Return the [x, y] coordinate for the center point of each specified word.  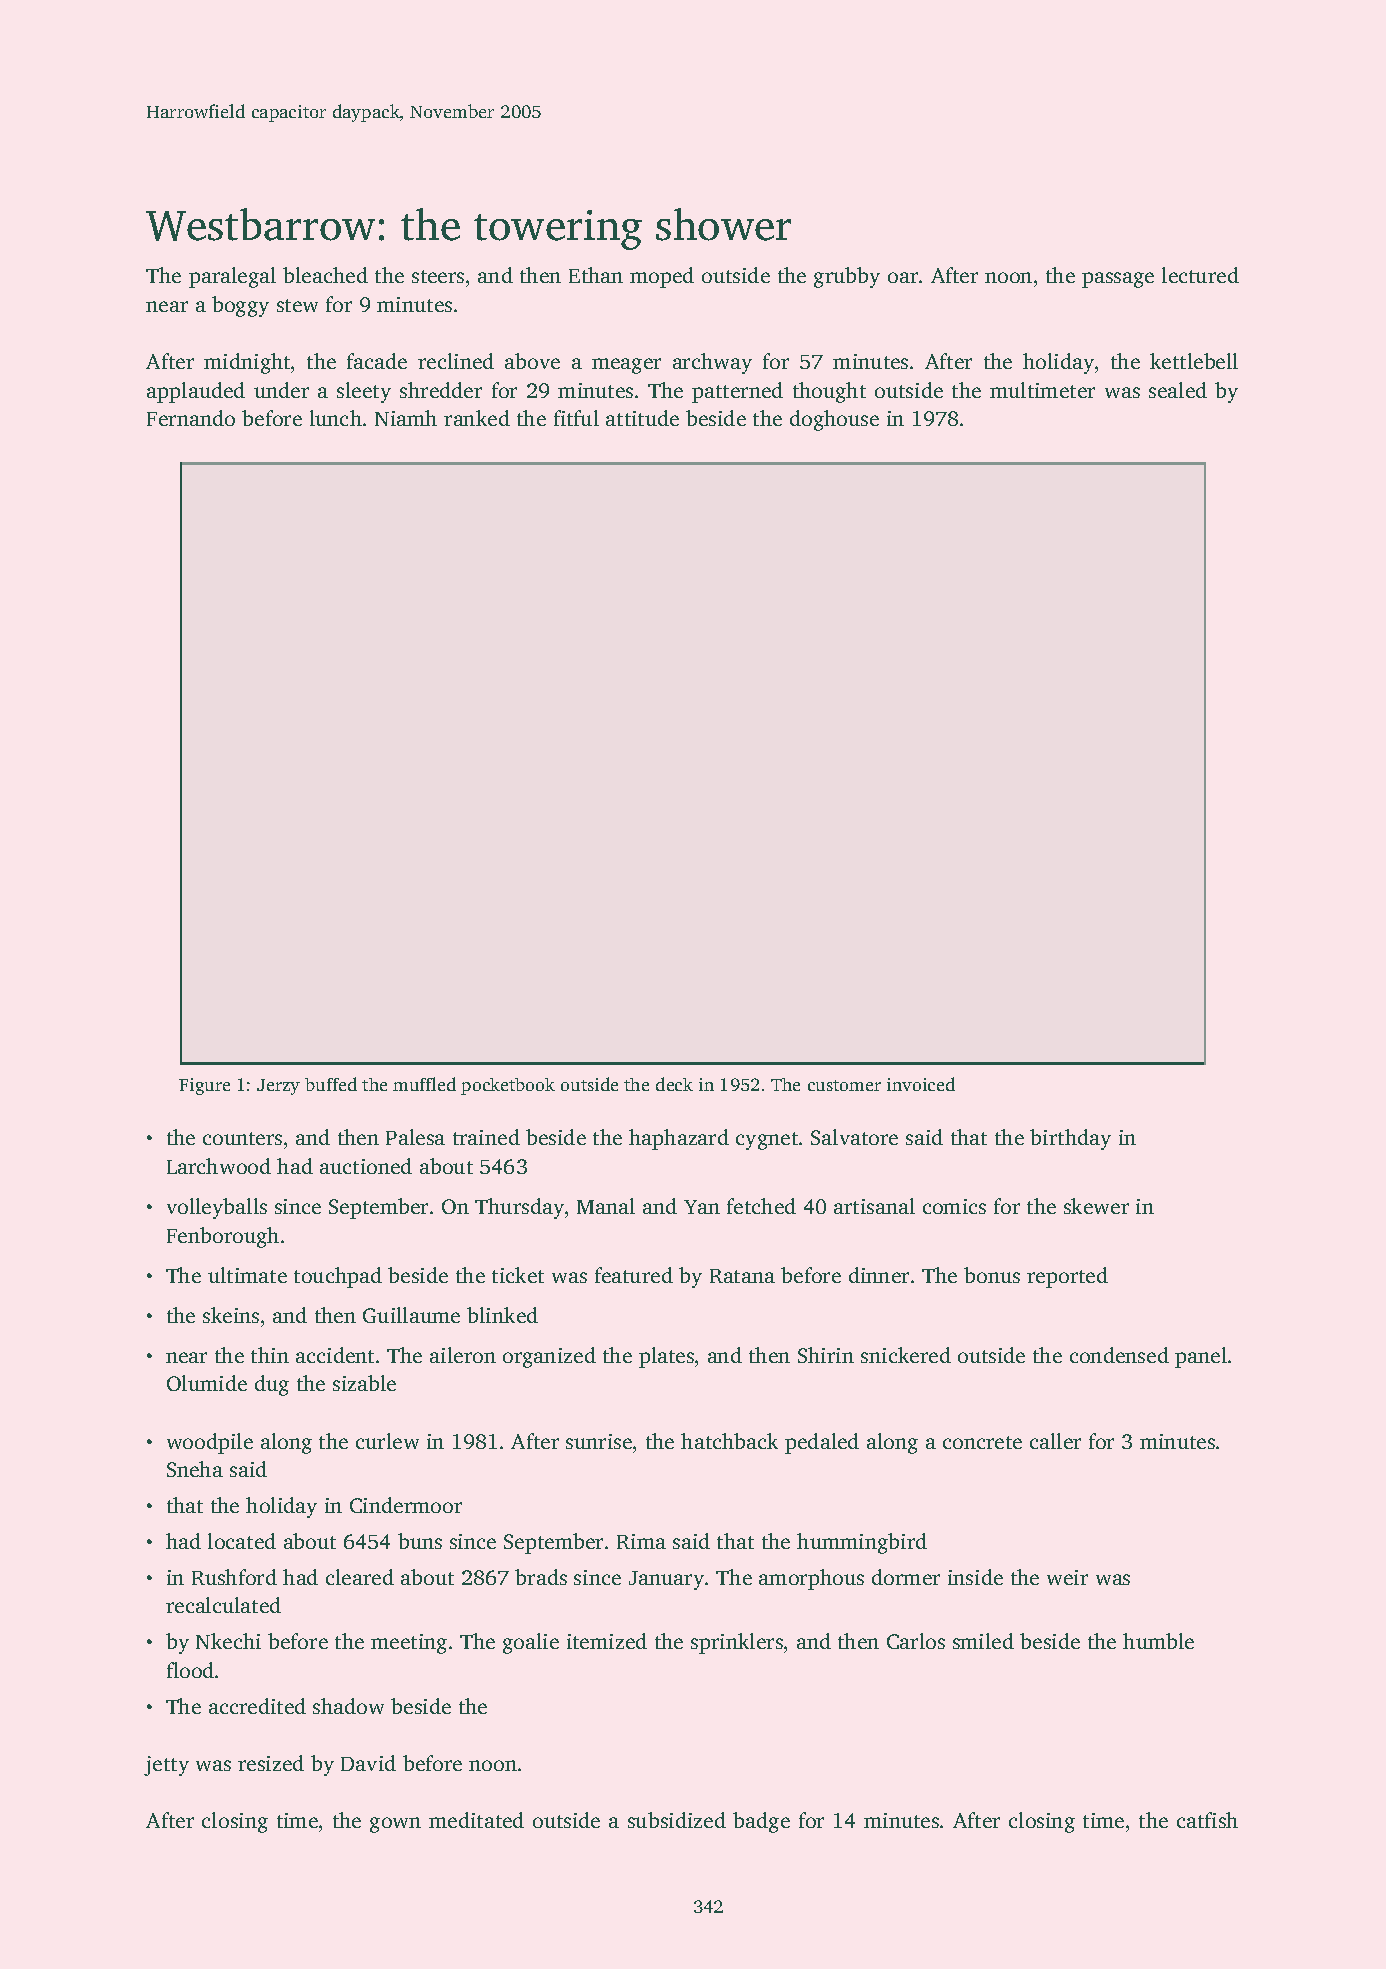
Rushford [234, 1577]
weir [1067, 1577]
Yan [702, 1207]
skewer [1096, 1206]
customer [844, 1085]
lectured [1200, 275]
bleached [325, 275]
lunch [336, 418]
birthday [1070, 1139]
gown [395, 1825]
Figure [204, 1086]
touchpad [338, 1277]
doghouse [834, 420]
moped [662, 277]
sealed [1178, 390]
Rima [641, 1541]
